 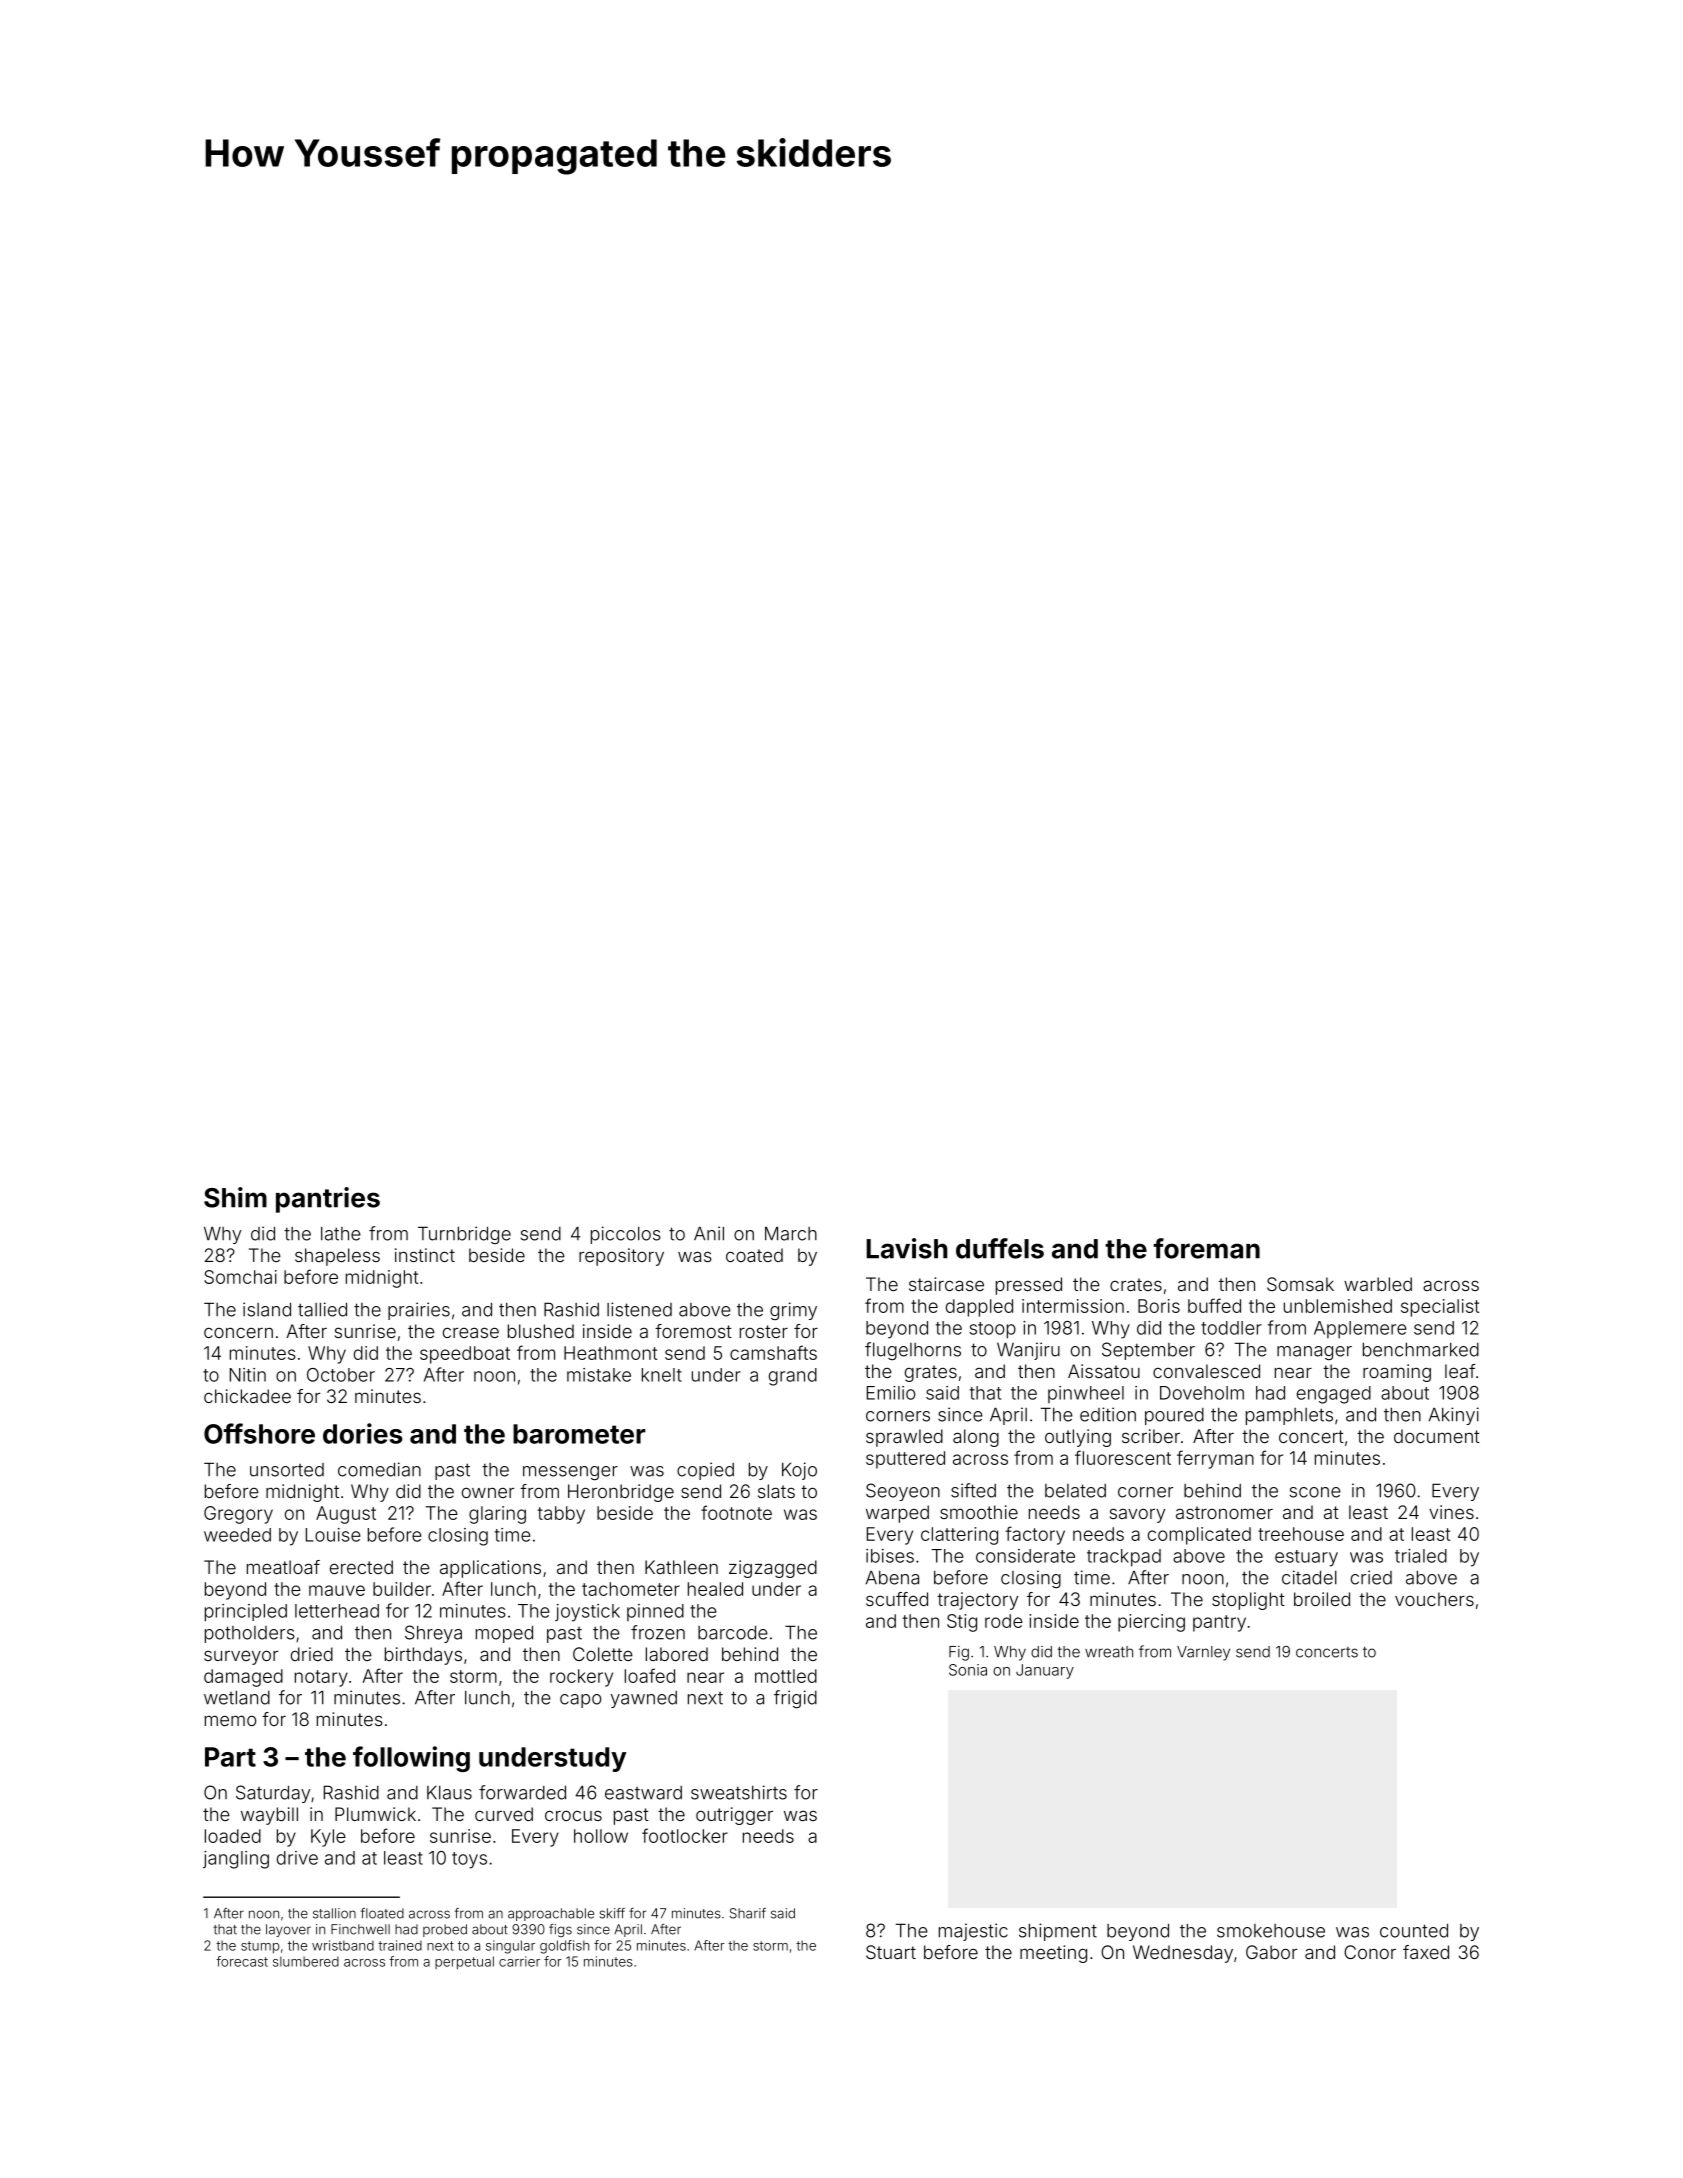 I want to click on belated, so click(x=1075, y=1491).
